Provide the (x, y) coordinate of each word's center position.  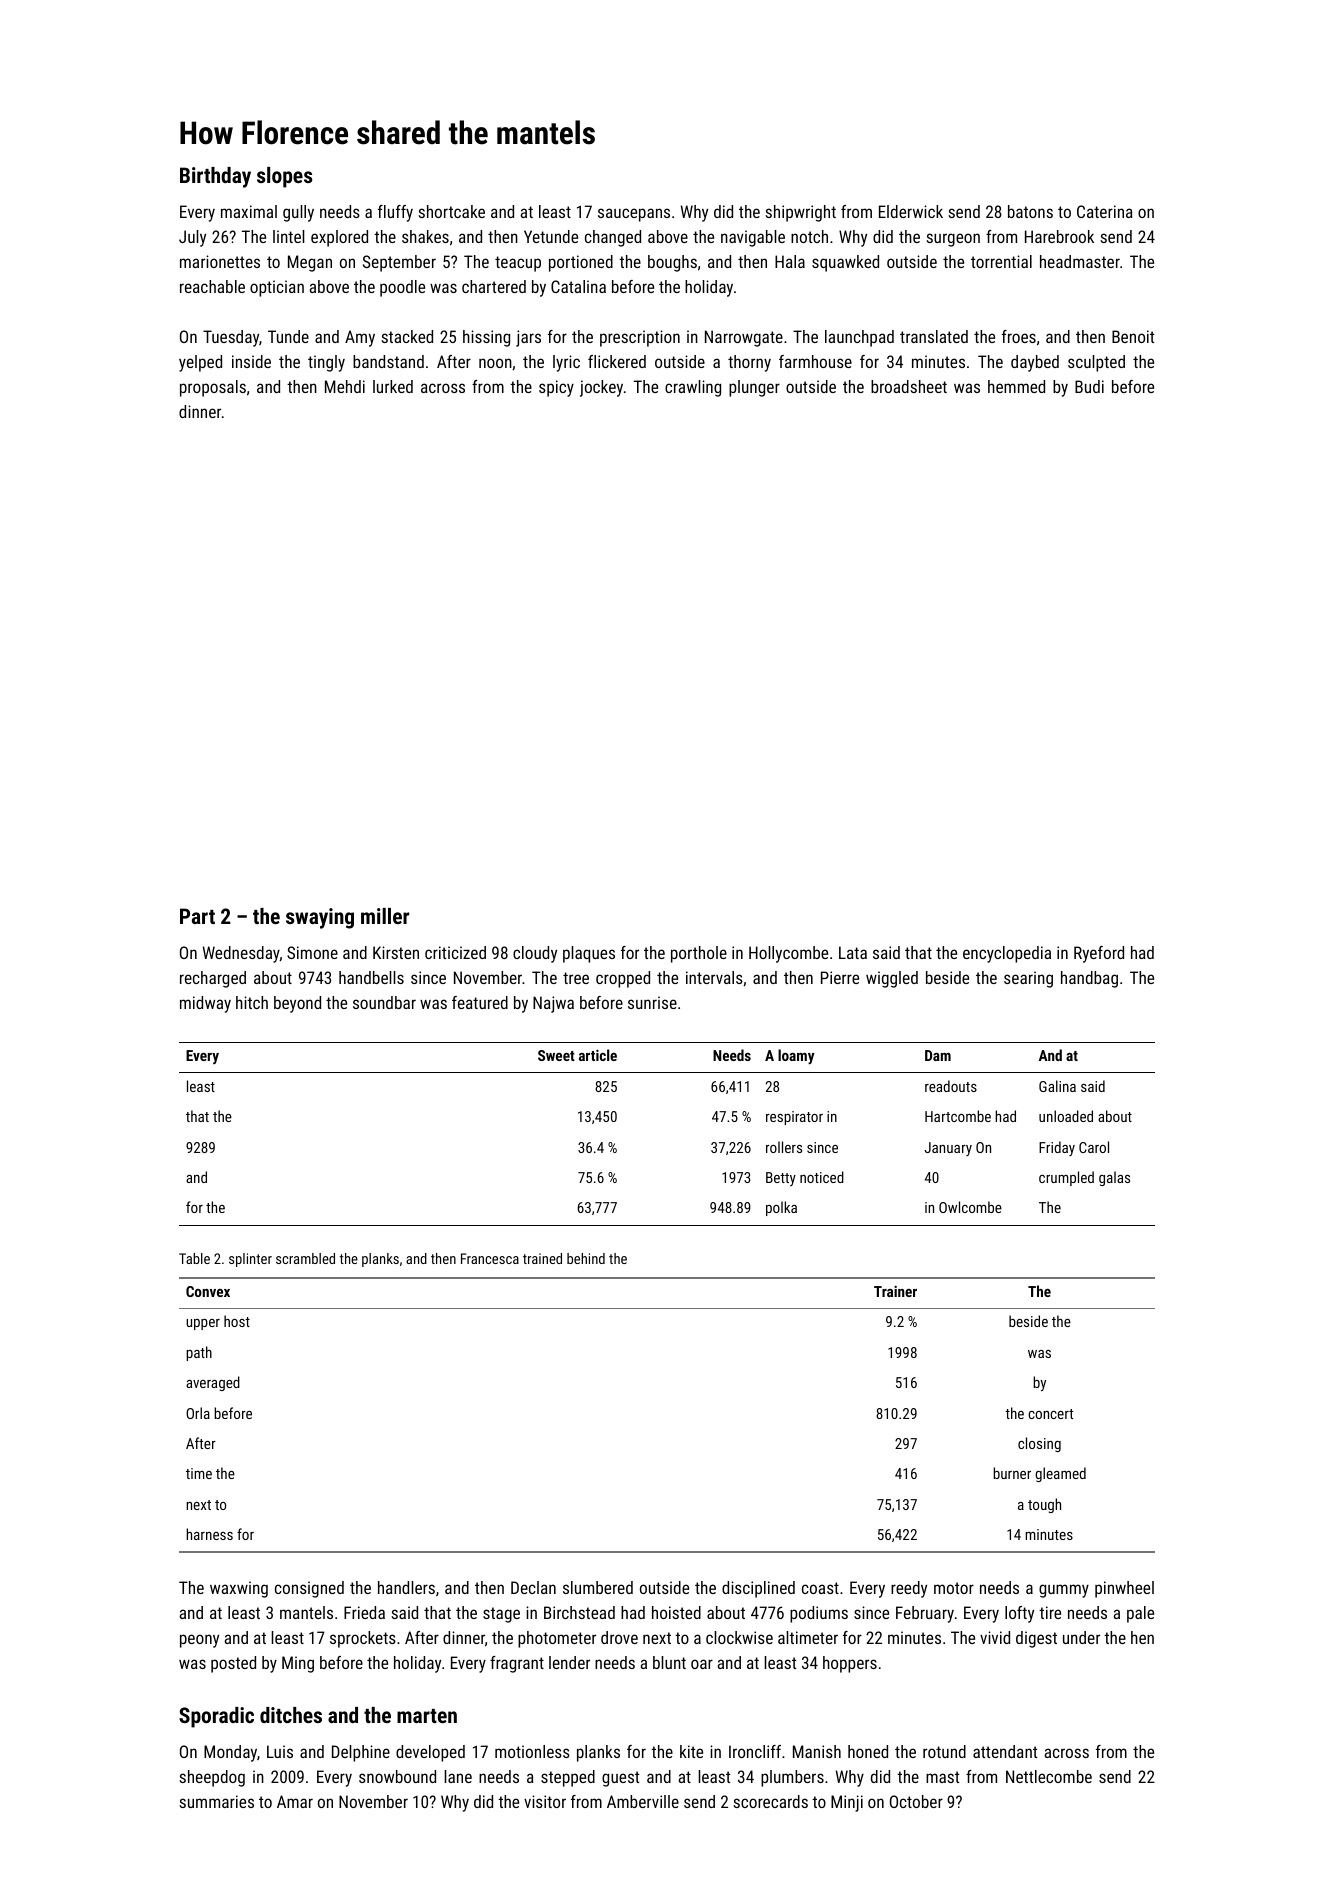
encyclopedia (1007, 954)
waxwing (239, 1589)
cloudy (535, 954)
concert (1050, 1414)
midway (205, 1004)
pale (1140, 1614)
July (192, 238)
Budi (1089, 386)
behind (586, 1258)
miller (385, 916)
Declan (533, 1587)
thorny (749, 363)
